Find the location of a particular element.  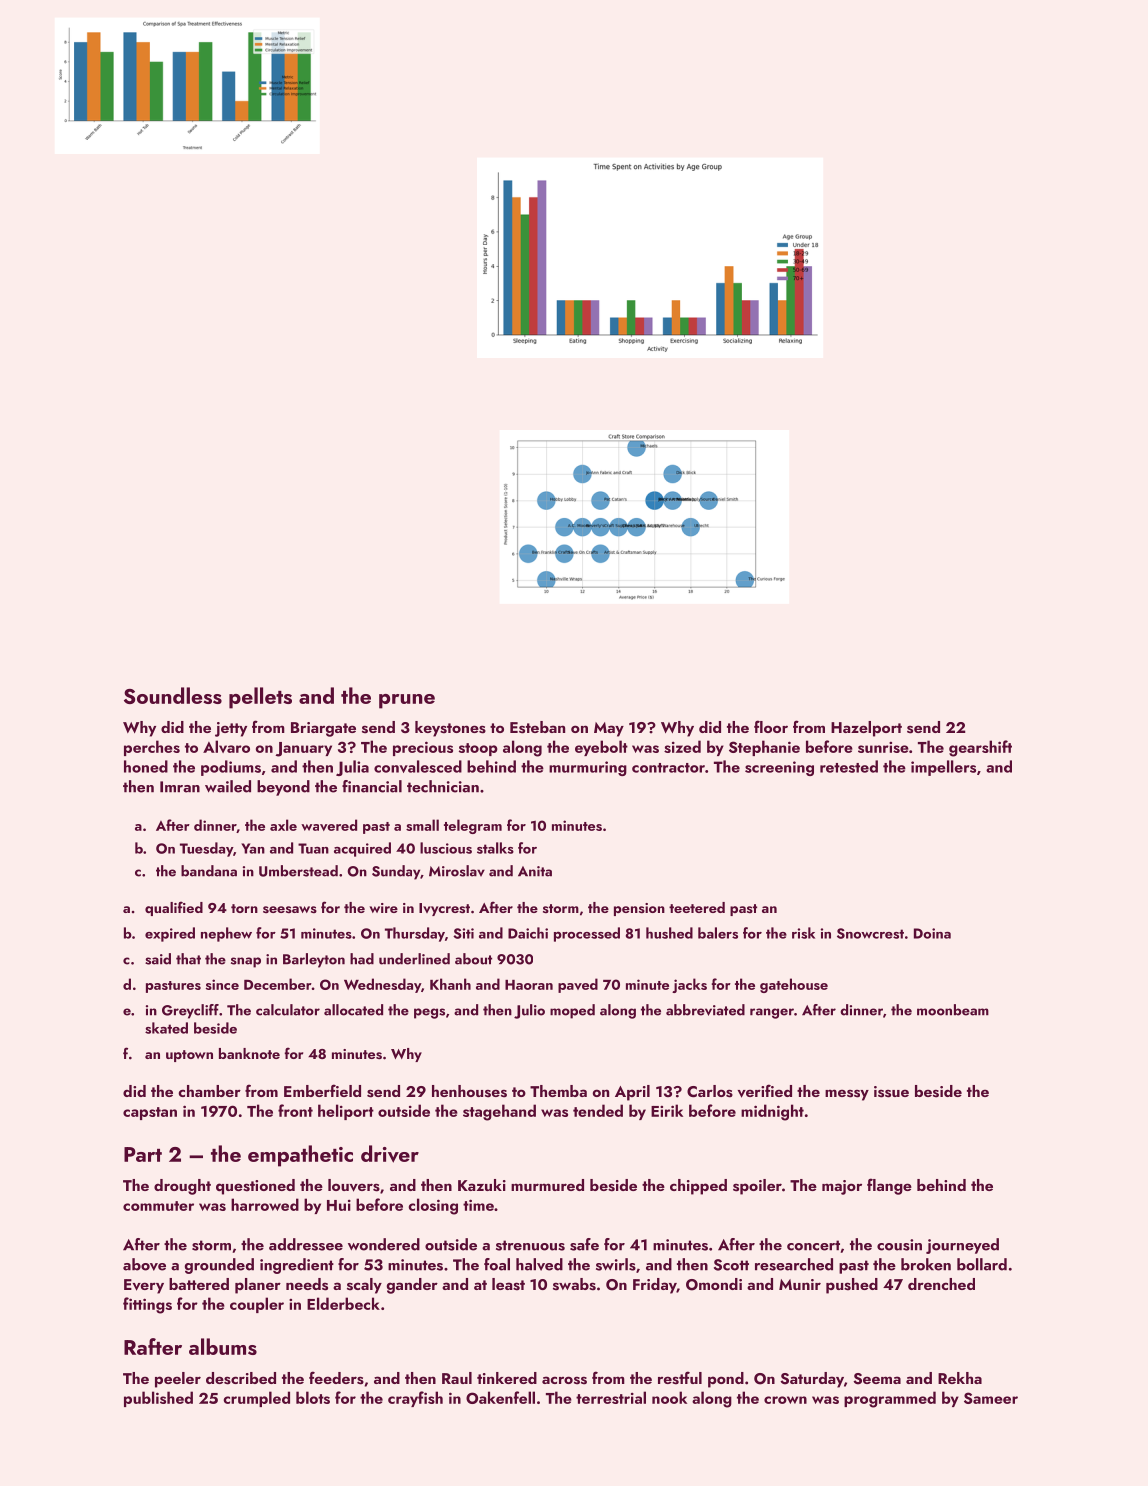

prune is located at coordinates (407, 701).
